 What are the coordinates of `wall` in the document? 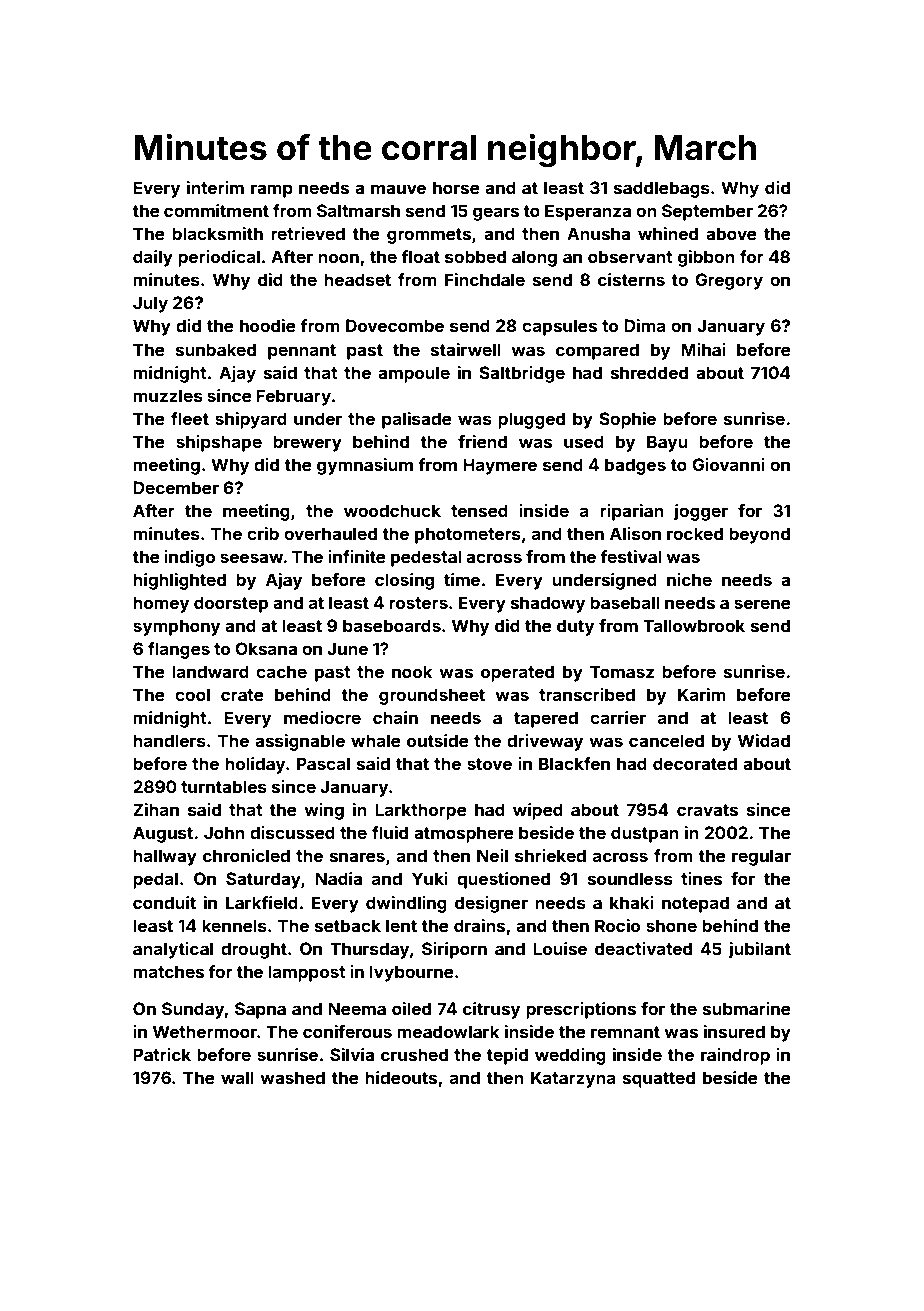 It's located at (237, 1077).
